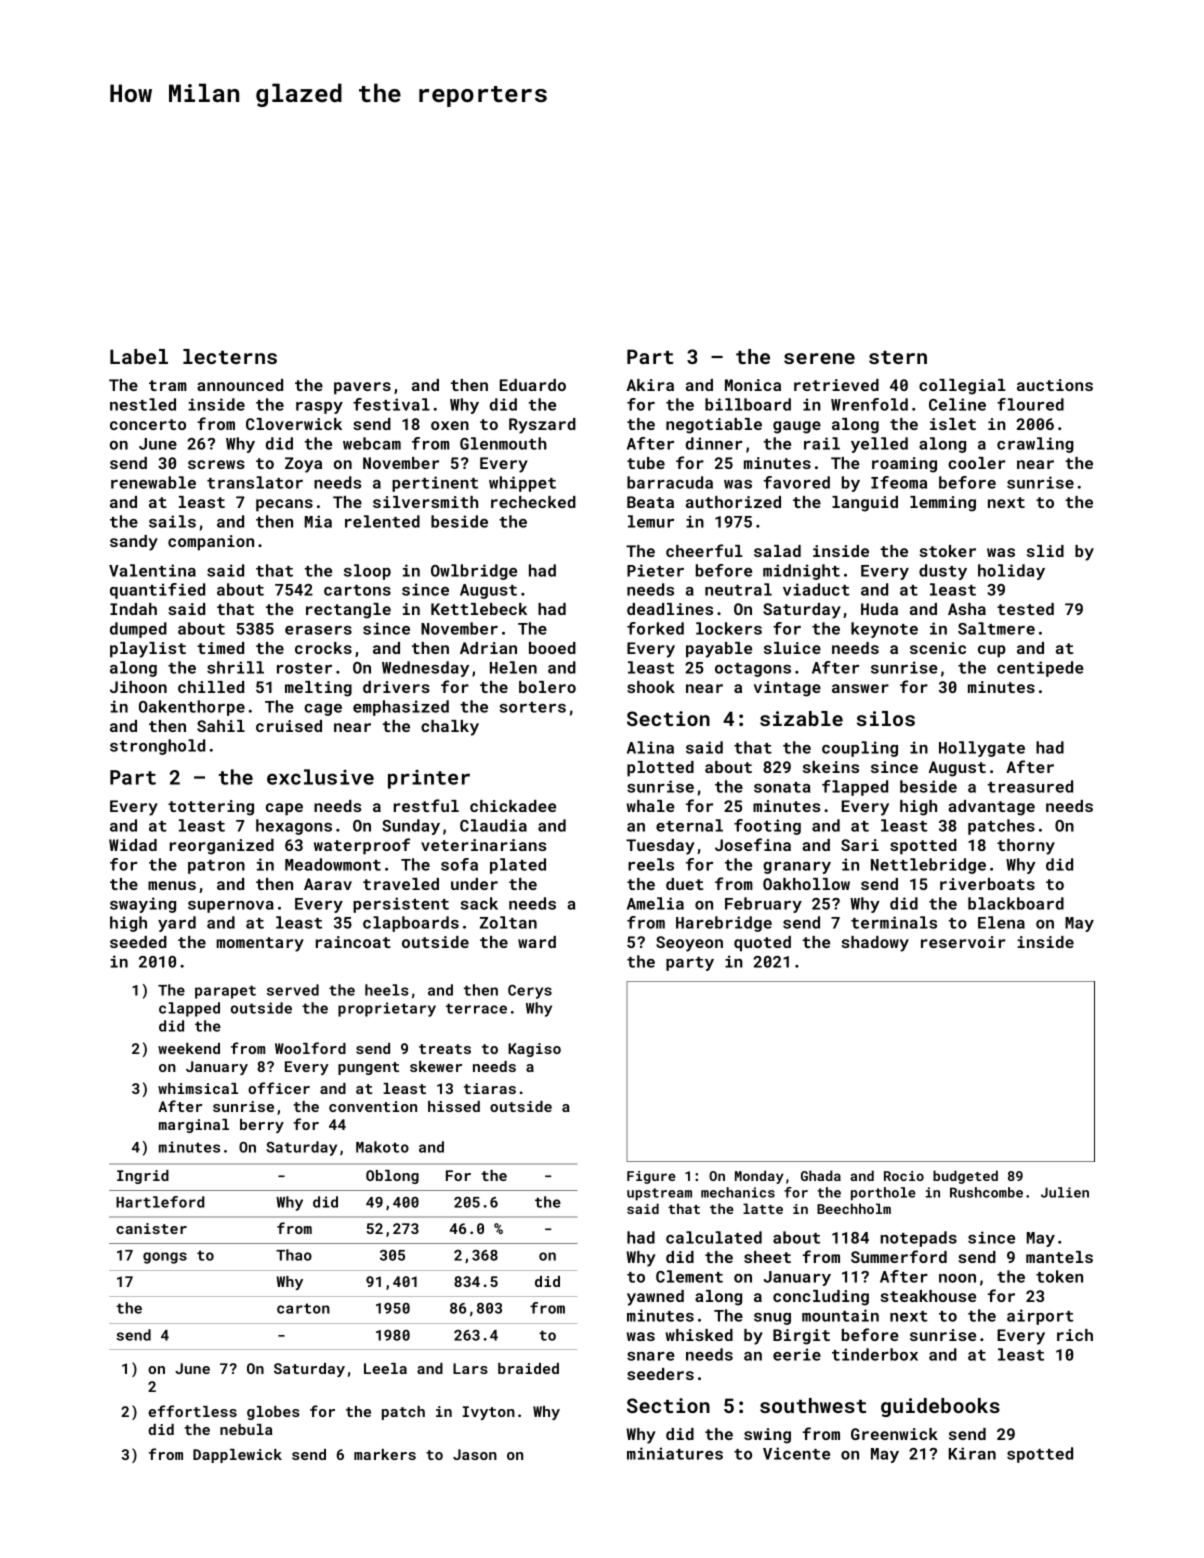 The width and height of the screenshot is (1204, 1558). I want to click on Ryszard, so click(542, 426).
